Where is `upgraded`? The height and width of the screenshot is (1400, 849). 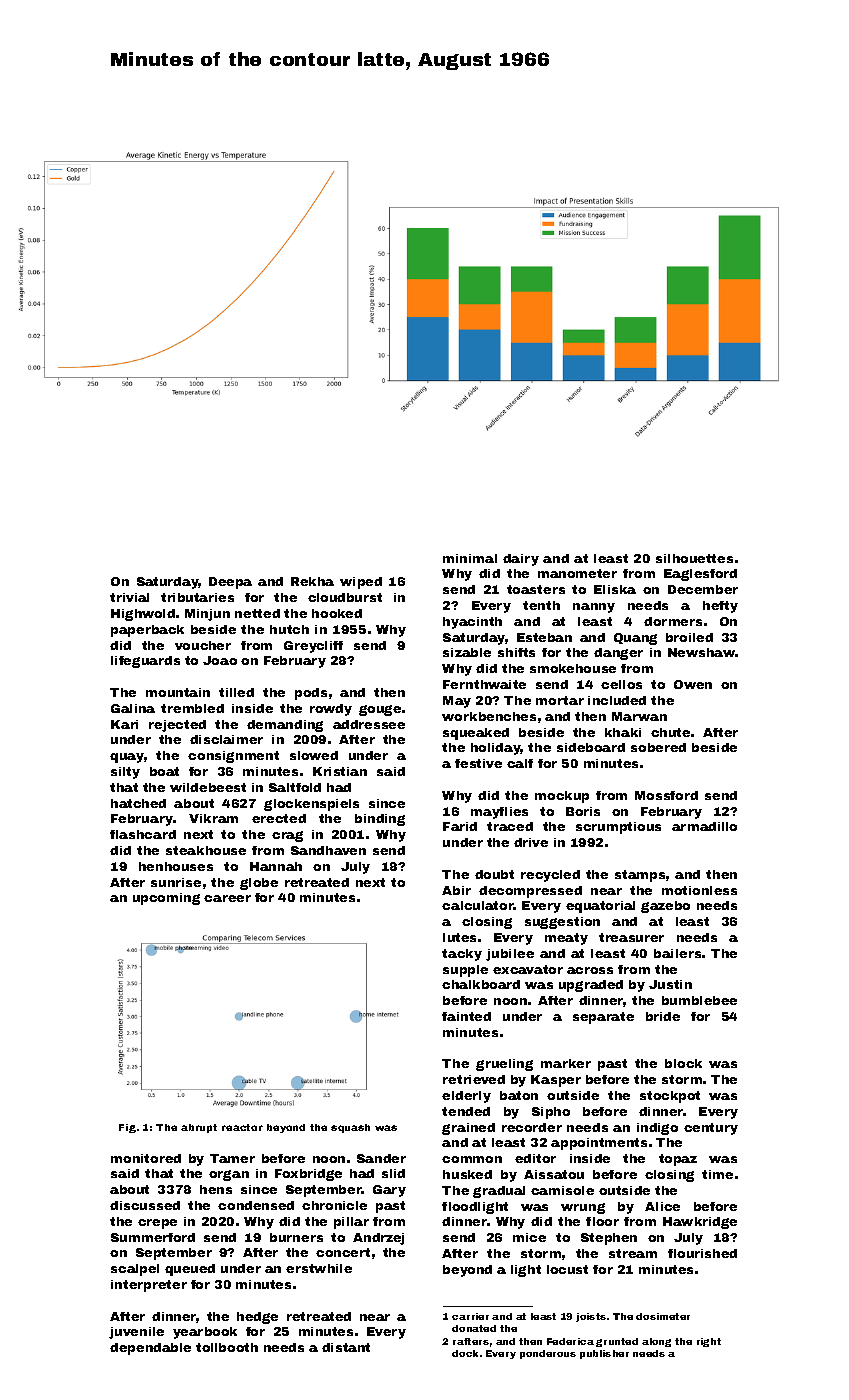 upgraded is located at coordinates (591, 986).
